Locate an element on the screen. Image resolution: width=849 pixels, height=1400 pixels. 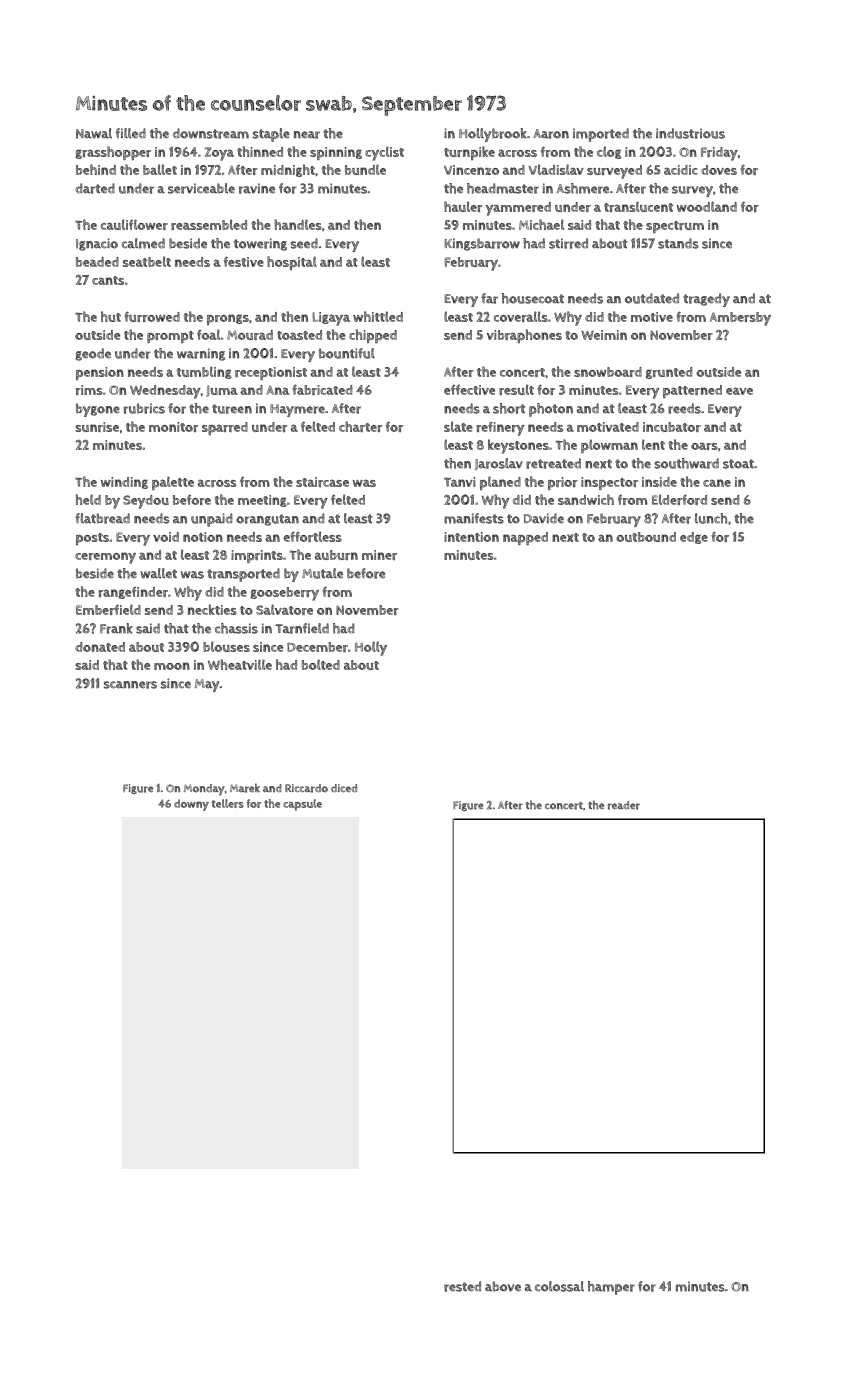
Ligaya is located at coordinates (331, 319).
